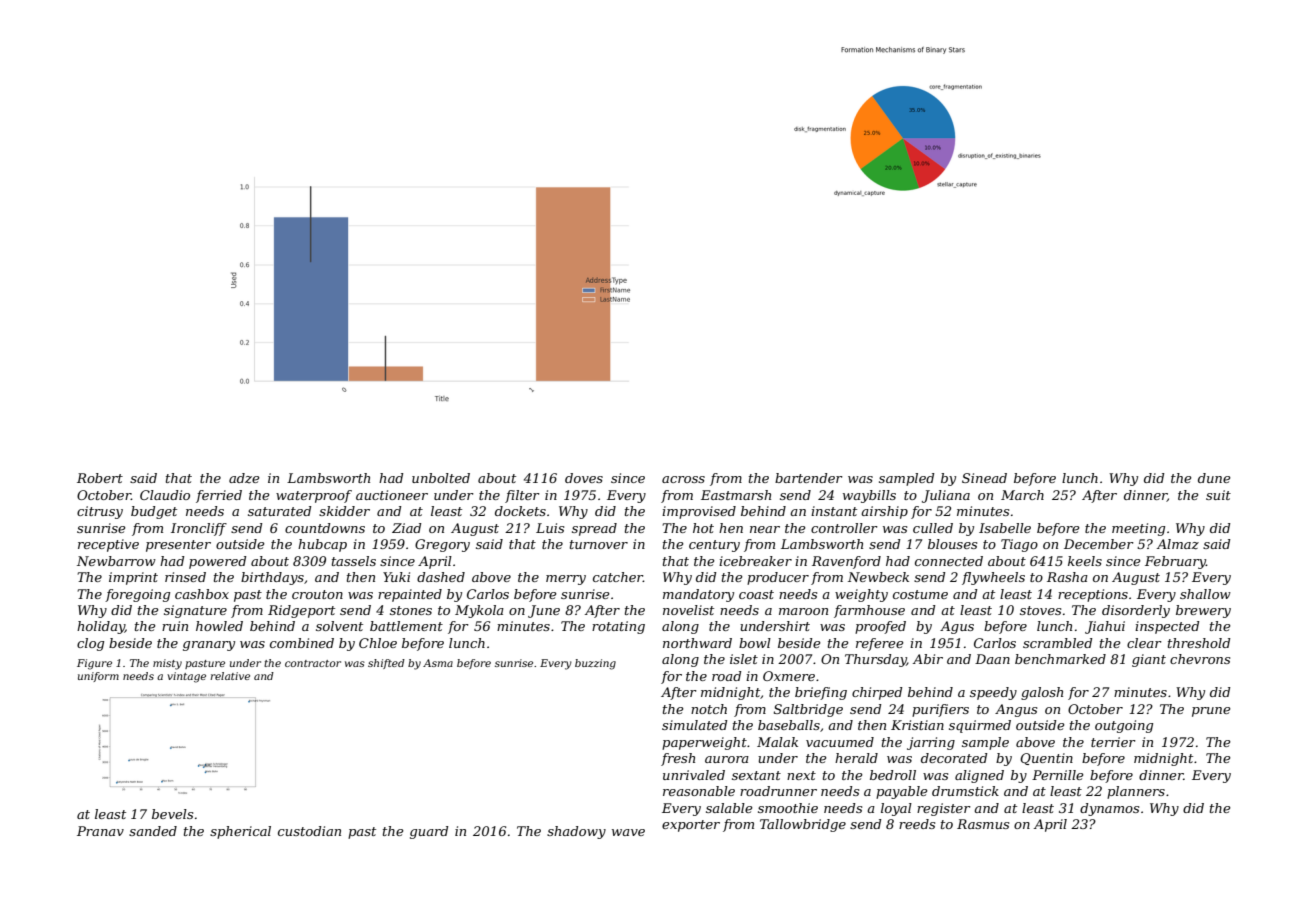 This screenshot has height=924, width=1308. What do you see at coordinates (172, 814) in the screenshot?
I see `bevels` at bounding box center [172, 814].
